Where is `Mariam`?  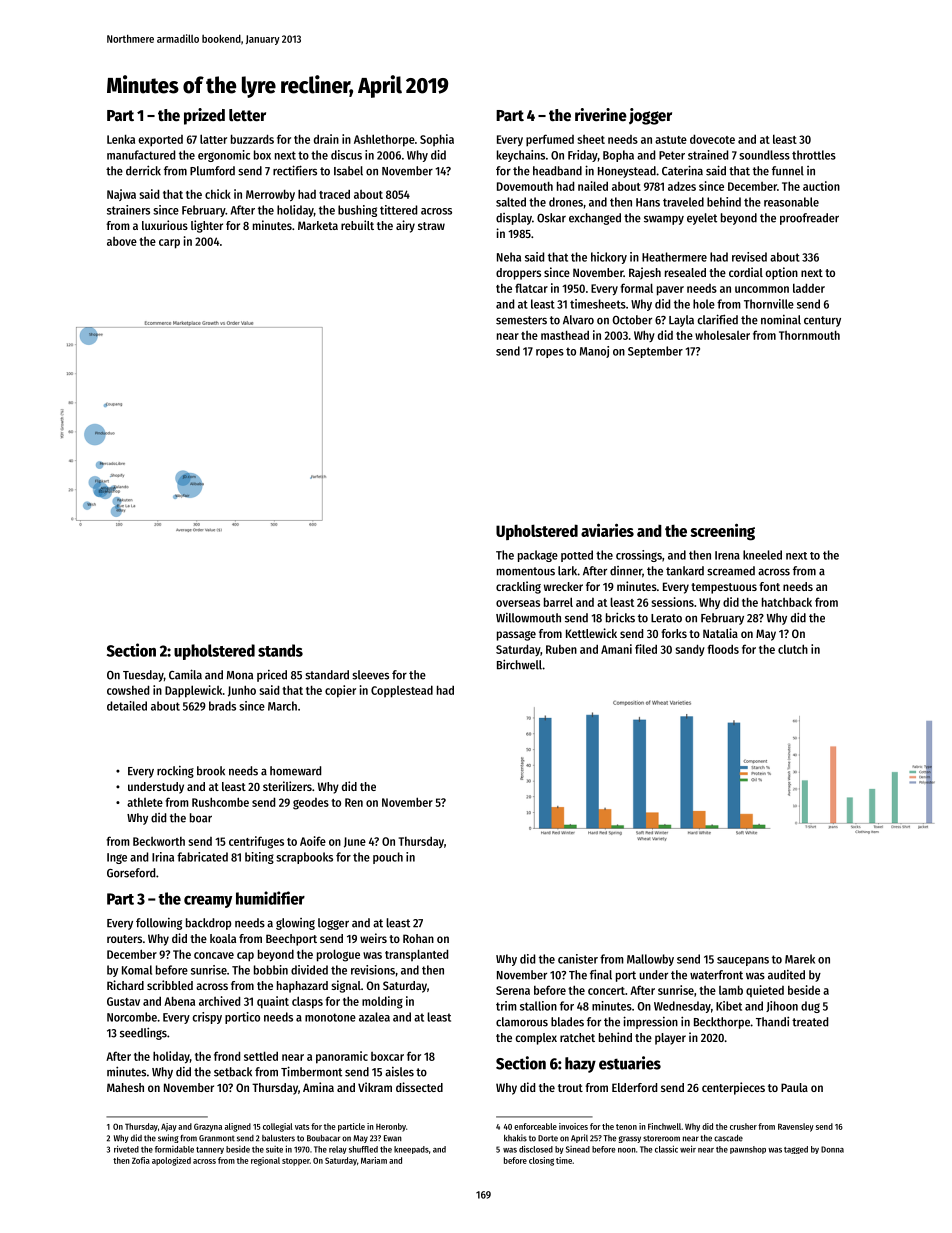 Mariam is located at coordinates (374, 1160).
